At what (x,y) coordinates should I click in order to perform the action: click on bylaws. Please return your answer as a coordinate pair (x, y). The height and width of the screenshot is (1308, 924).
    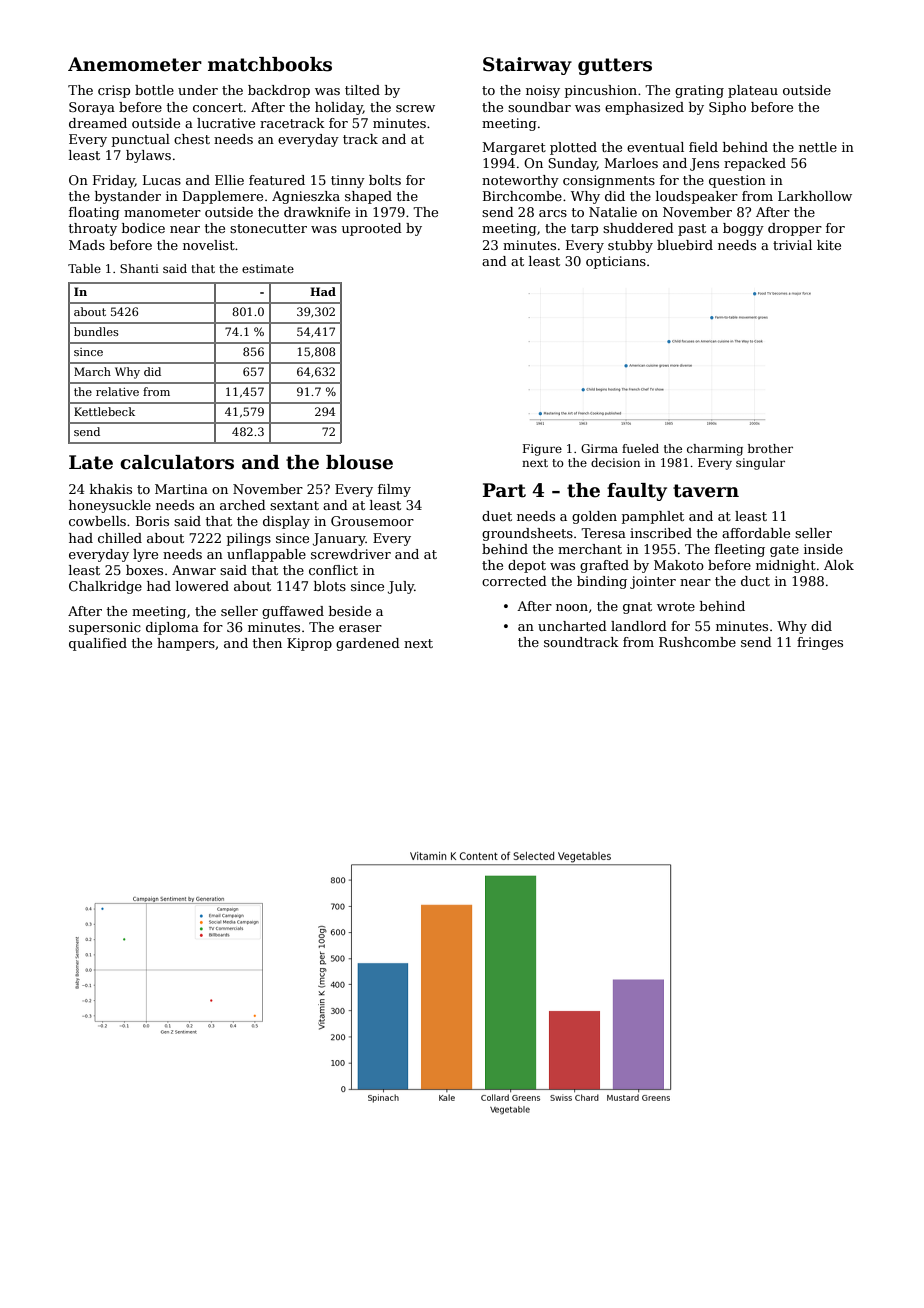
    Looking at the image, I should click on (148, 156).
